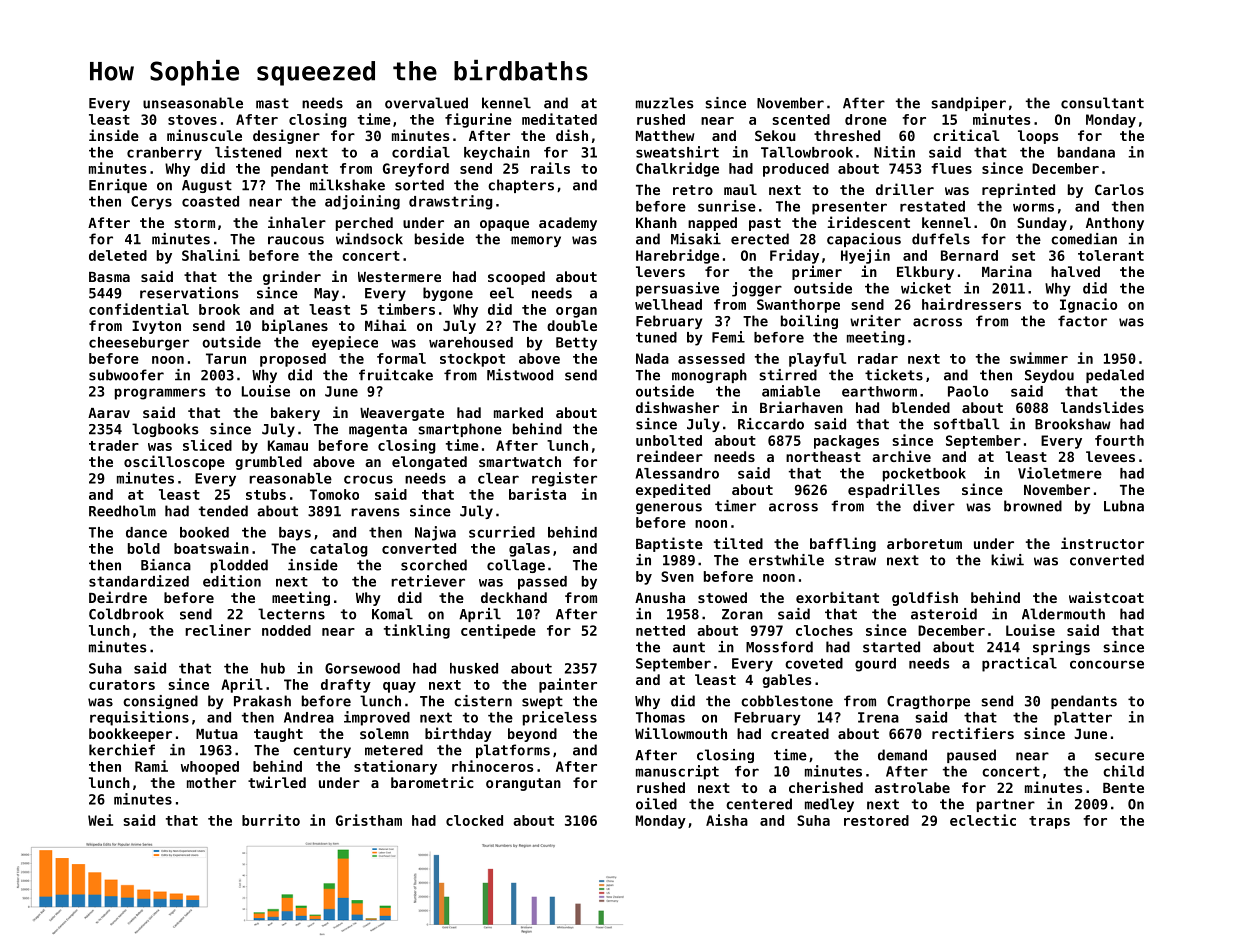 This page has width=1233, height=952. What do you see at coordinates (559, 119) in the page?
I see `meditated` at bounding box center [559, 119].
